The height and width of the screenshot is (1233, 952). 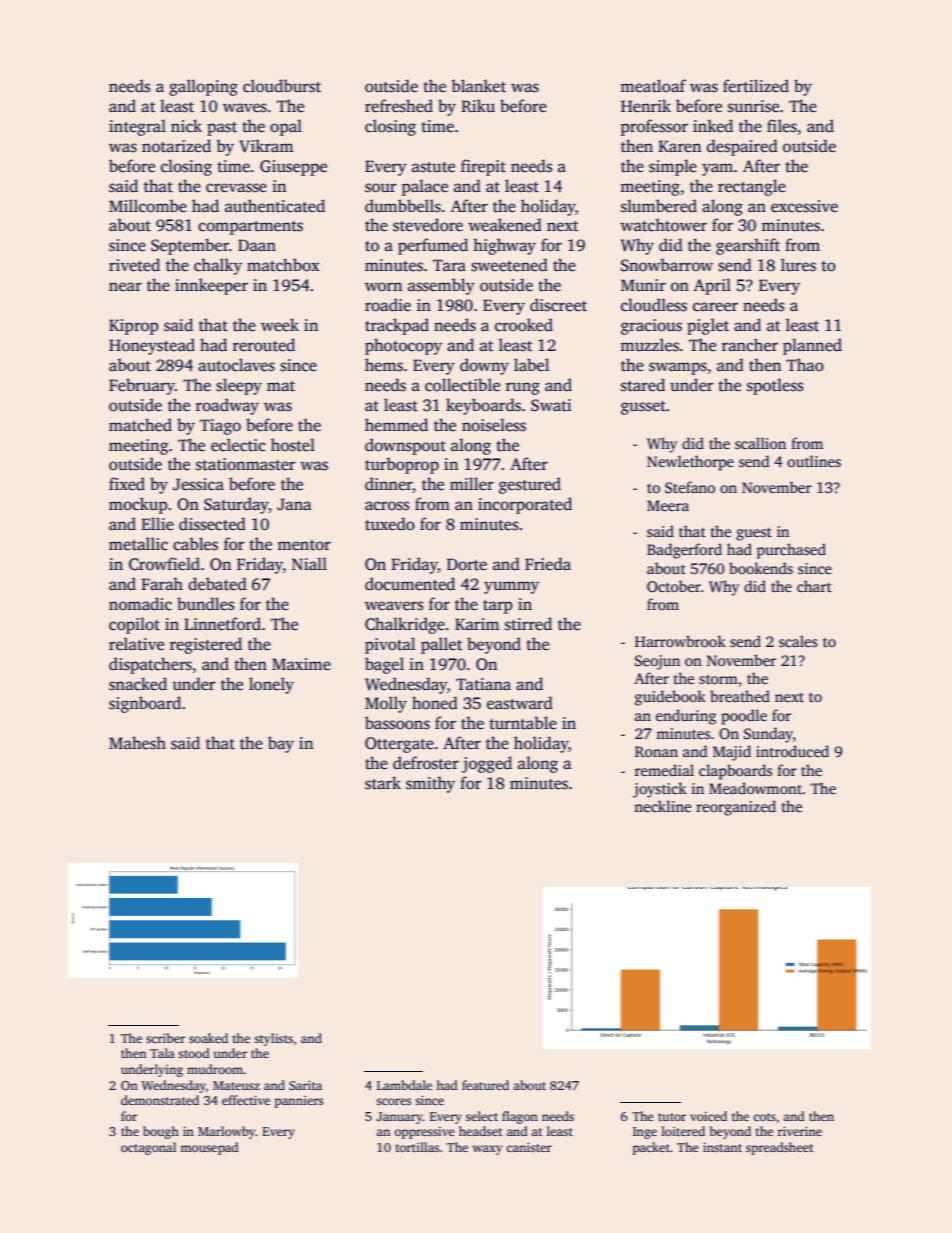 What do you see at coordinates (651, 1148) in the screenshot?
I see `packet` at bounding box center [651, 1148].
